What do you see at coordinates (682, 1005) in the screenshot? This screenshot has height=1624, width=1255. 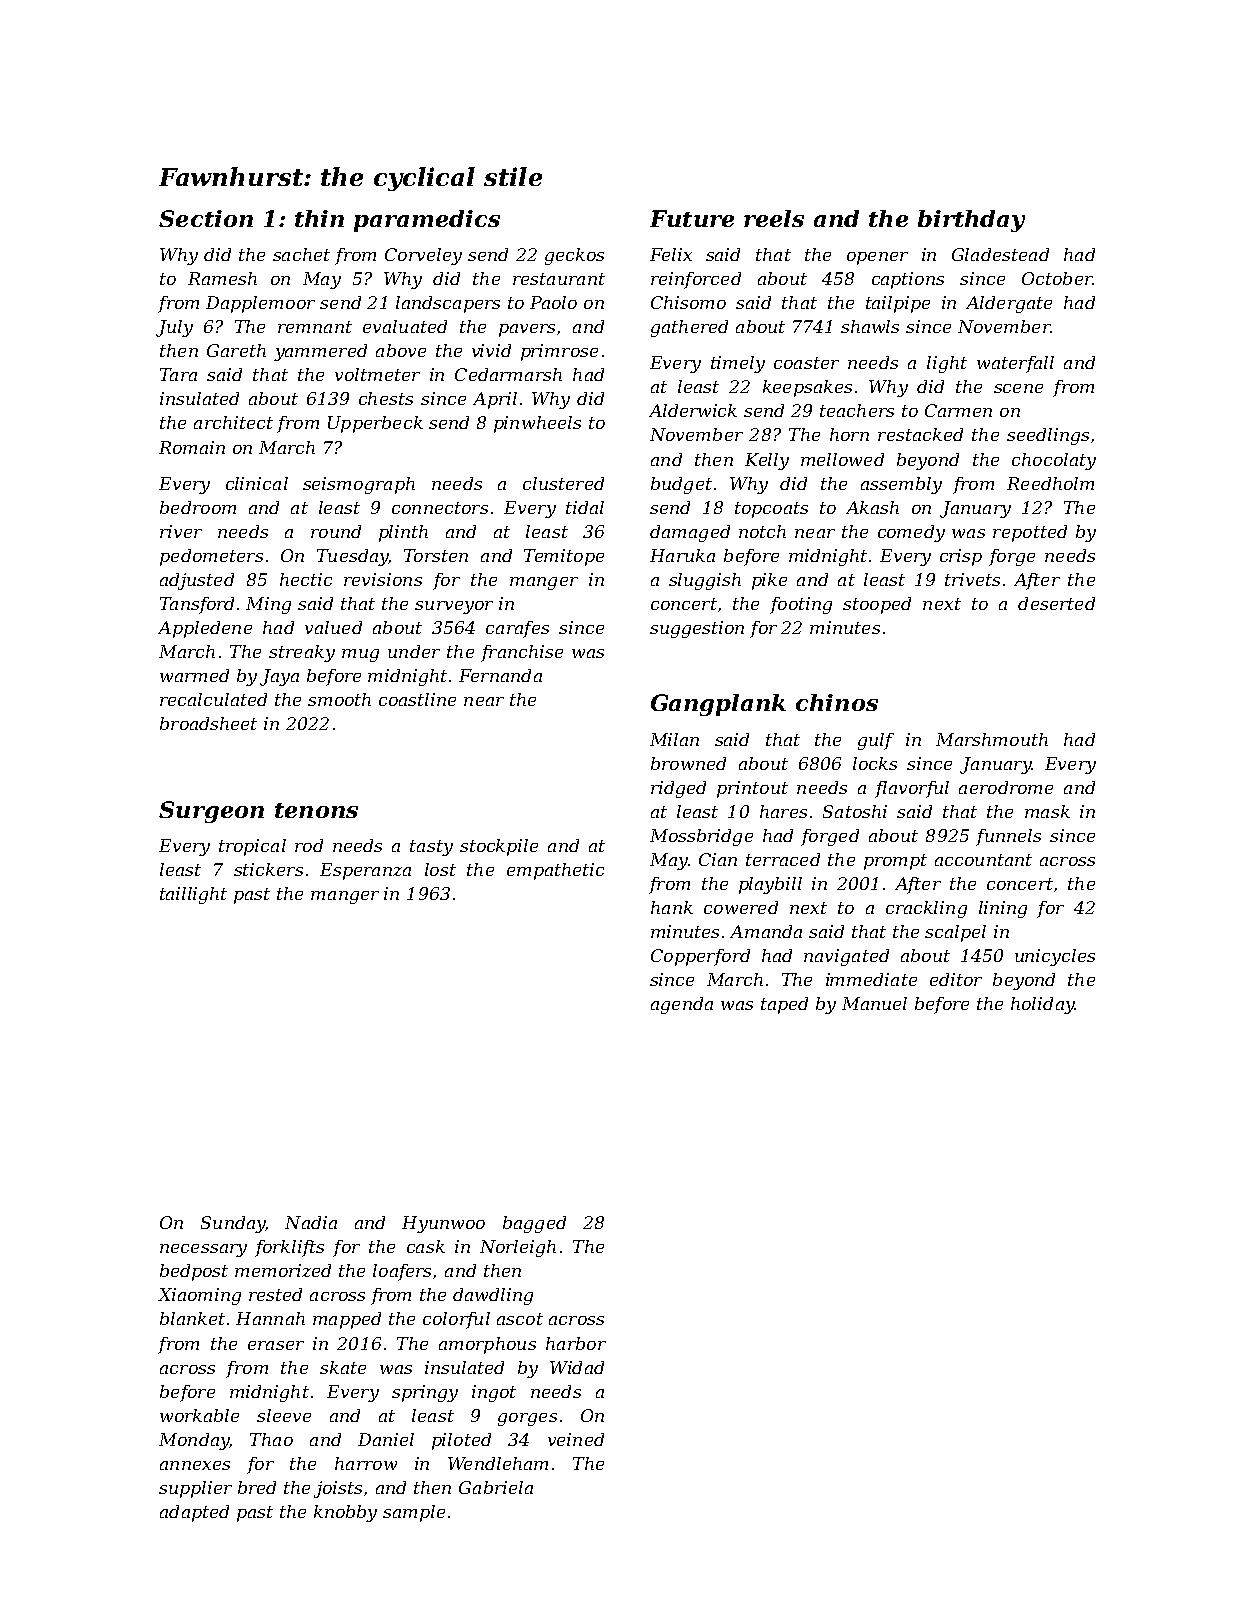 I see `agenda` at bounding box center [682, 1005].
